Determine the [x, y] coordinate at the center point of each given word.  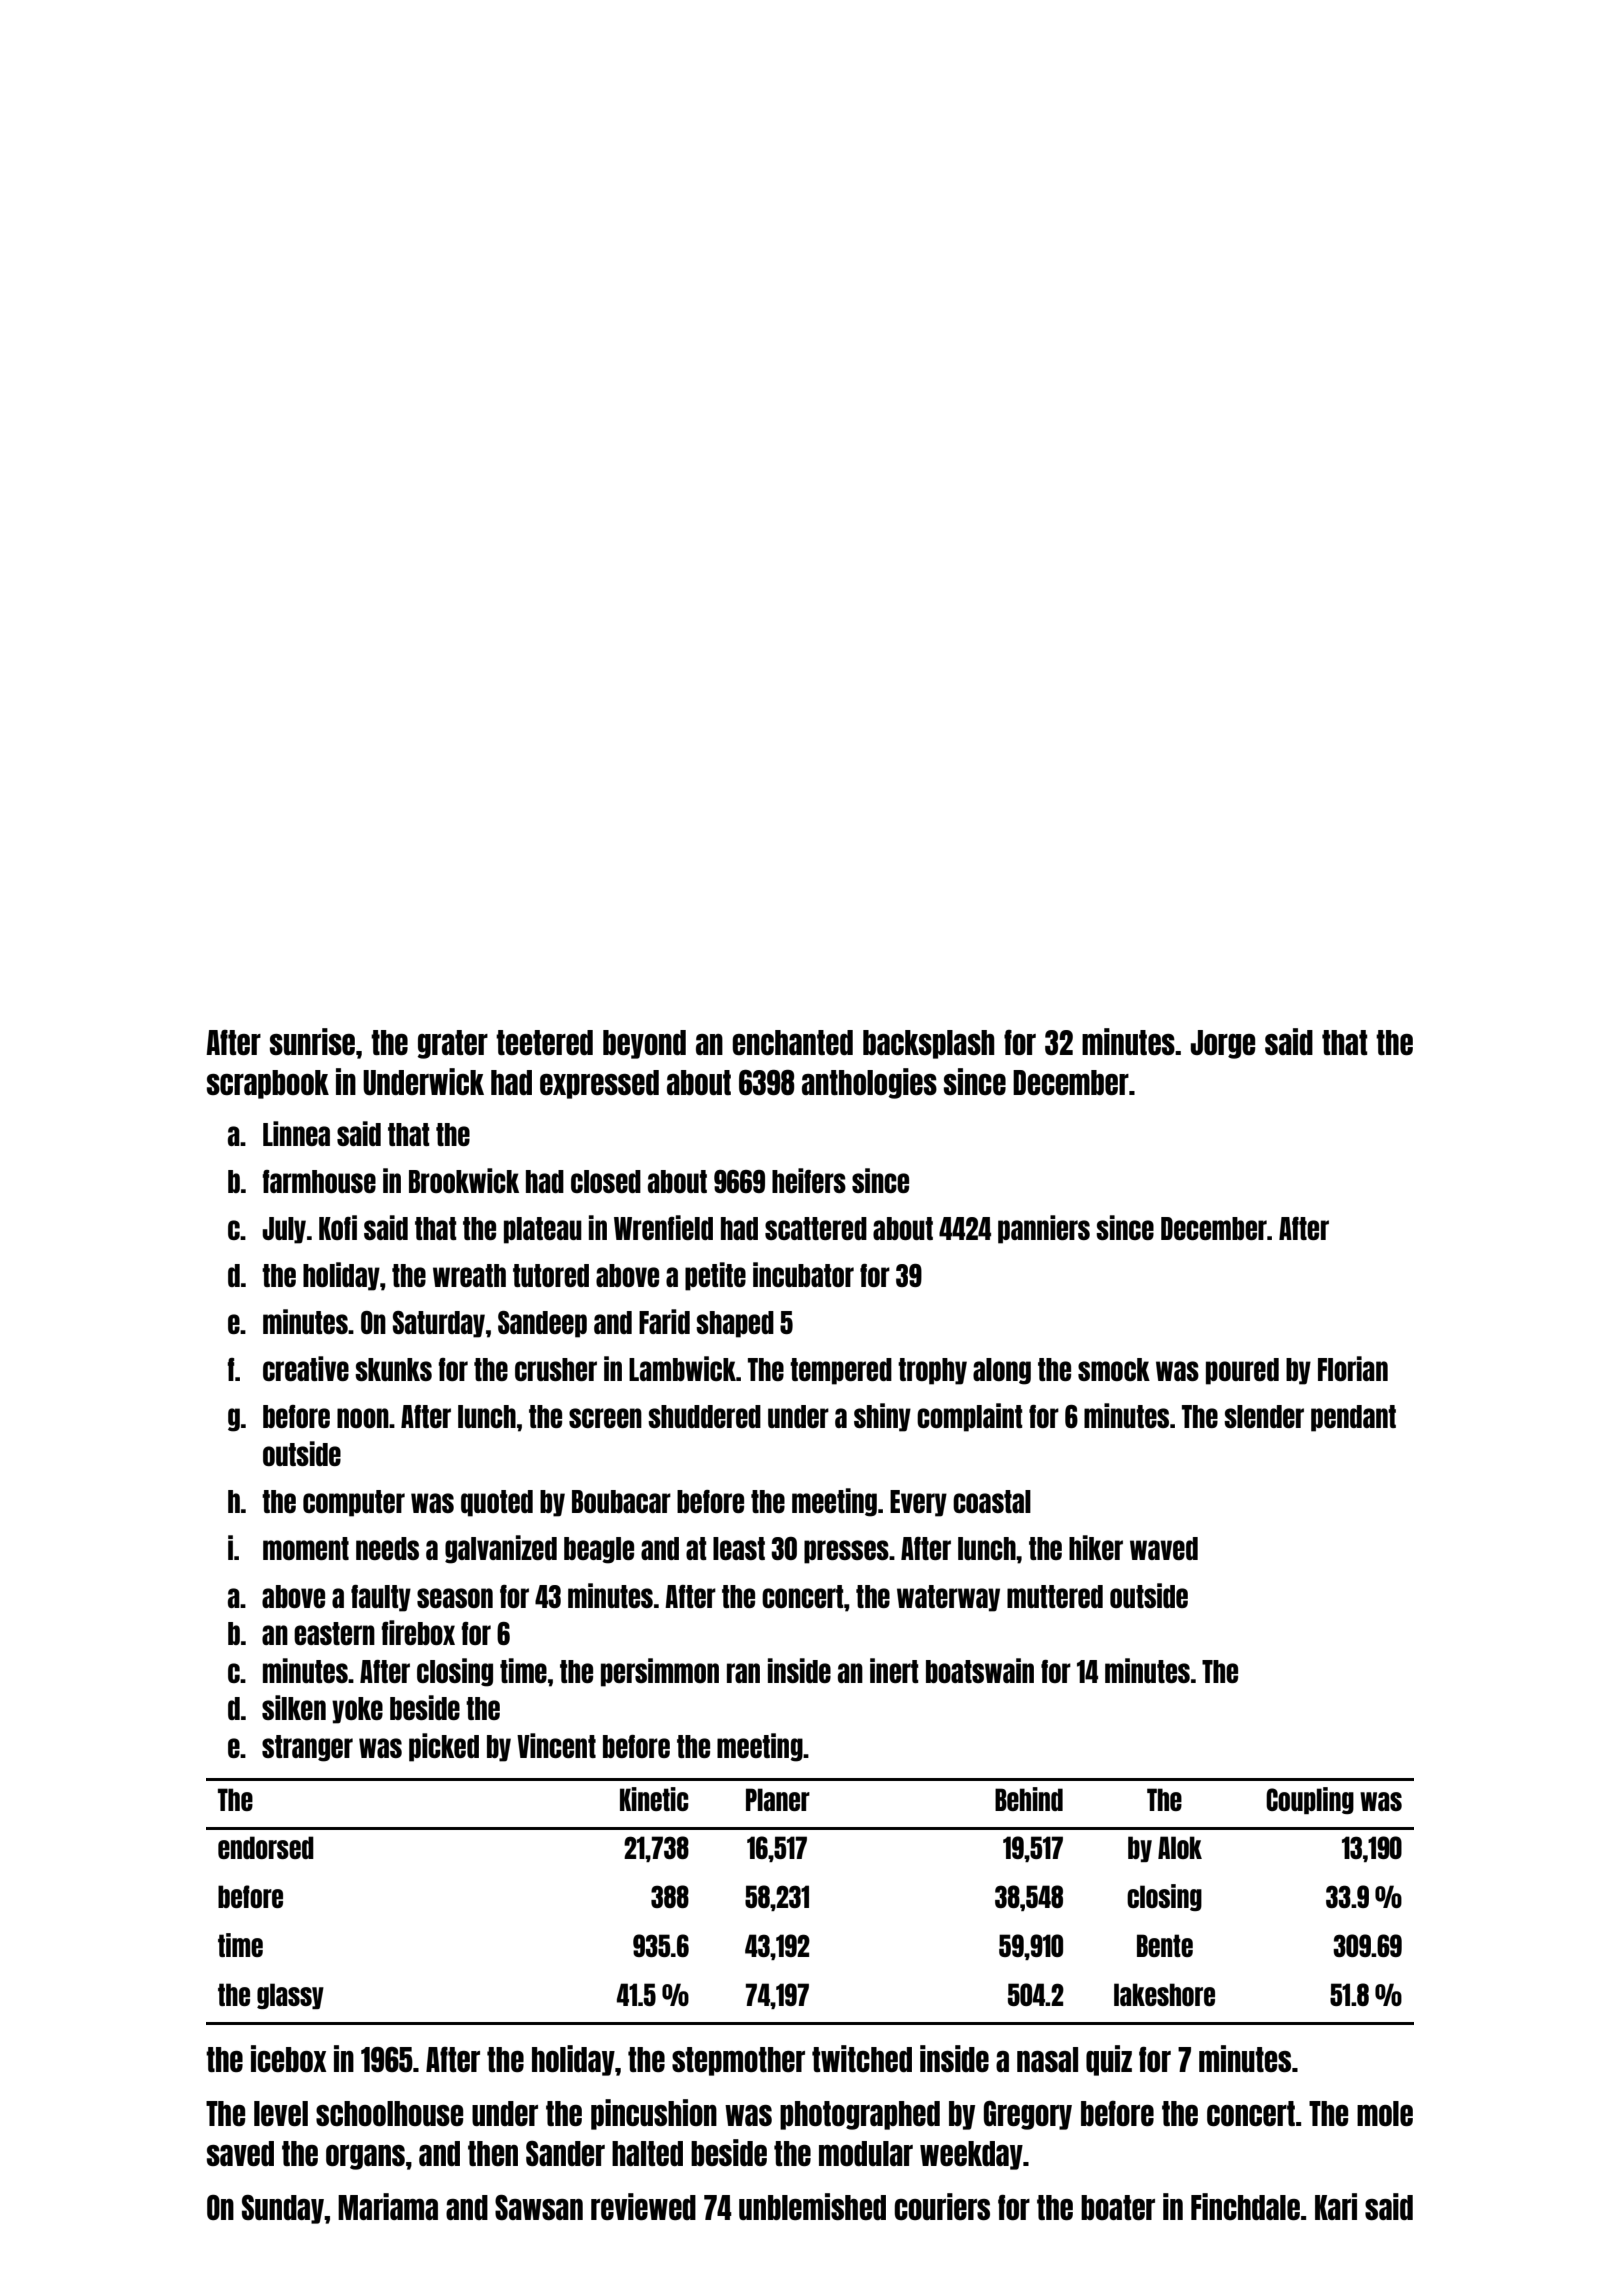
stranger [307, 1748]
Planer [778, 1799]
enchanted [792, 1042]
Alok [1180, 1847]
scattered [816, 1228]
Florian [1353, 1368]
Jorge [1223, 1044]
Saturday [439, 1324]
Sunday [283, 2209]
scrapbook [268, 1084]
